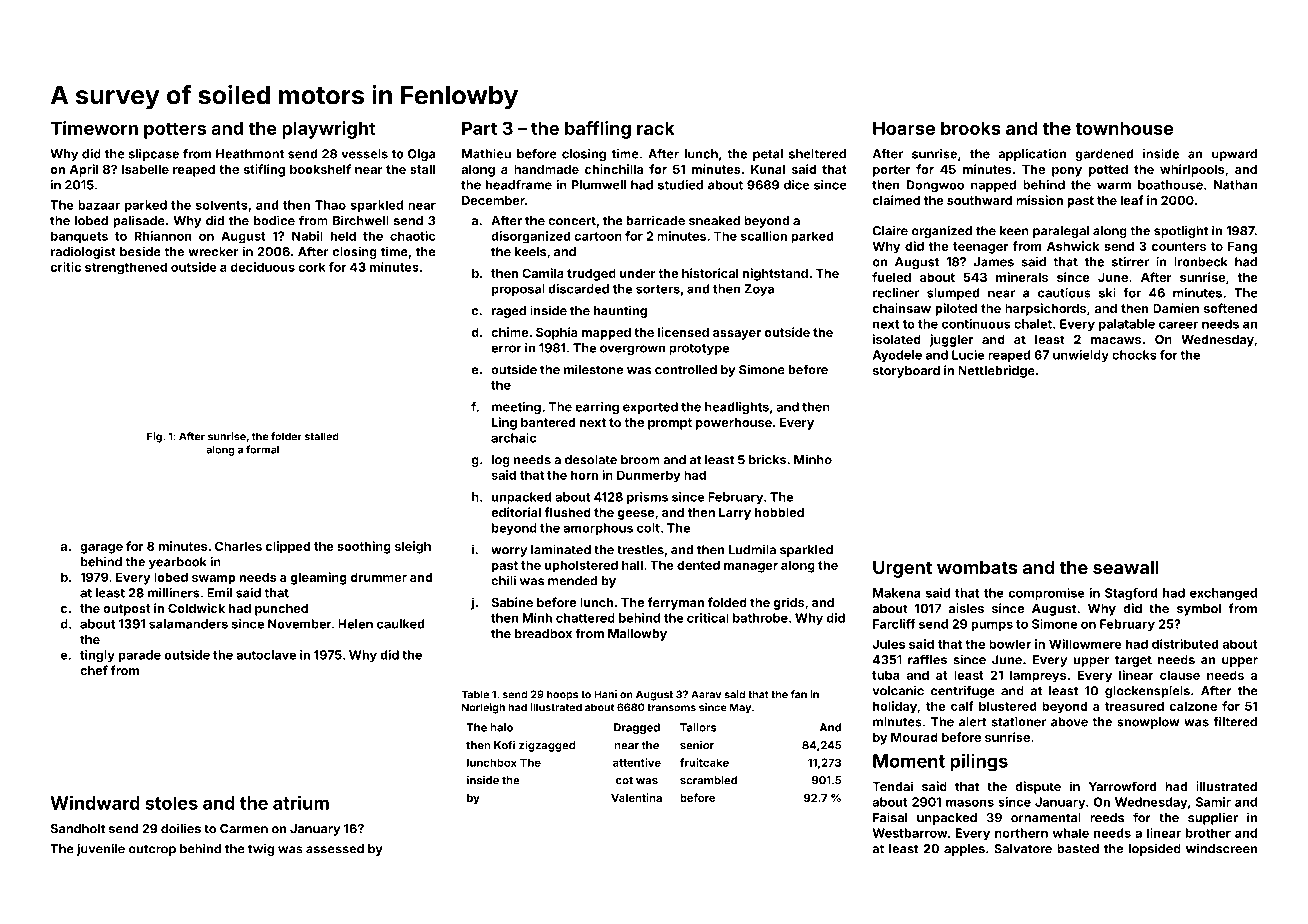  Describe the element at coordinates (152, 850) in the document. I see `outcrop` at that location.
